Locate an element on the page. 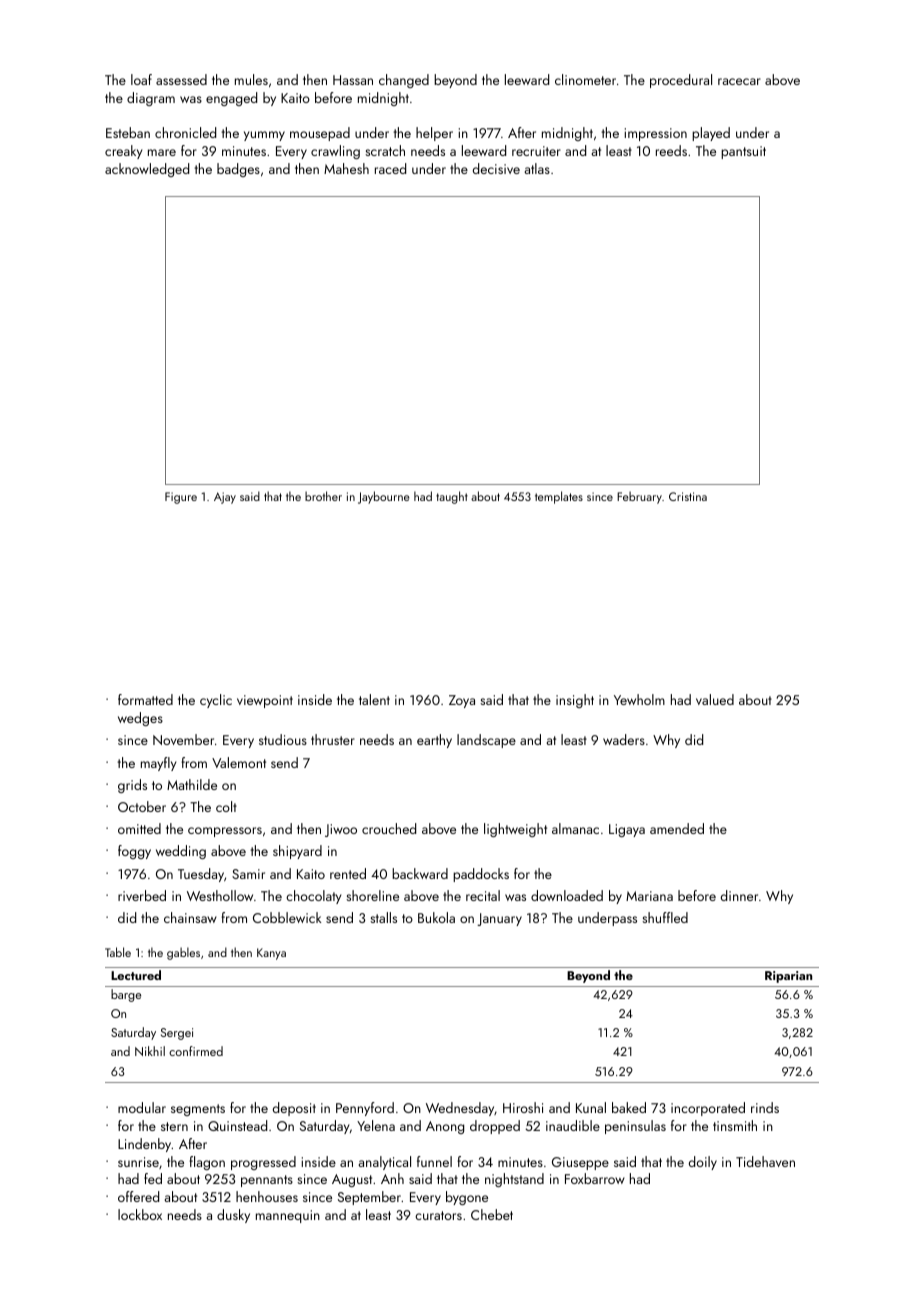  Figure is located at coordinates (181, 498).
